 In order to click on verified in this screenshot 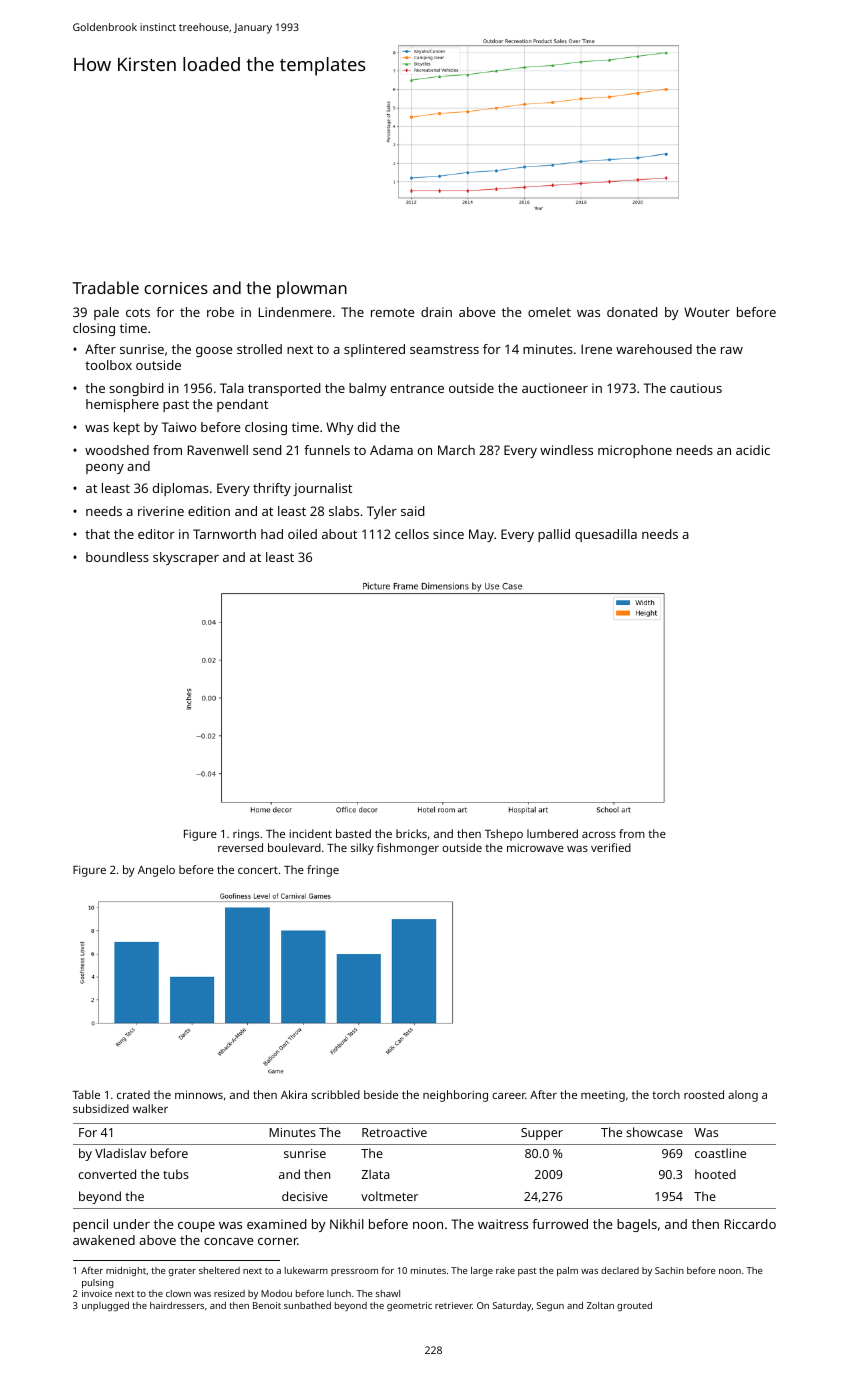, I will do `click(611, 847)`.
